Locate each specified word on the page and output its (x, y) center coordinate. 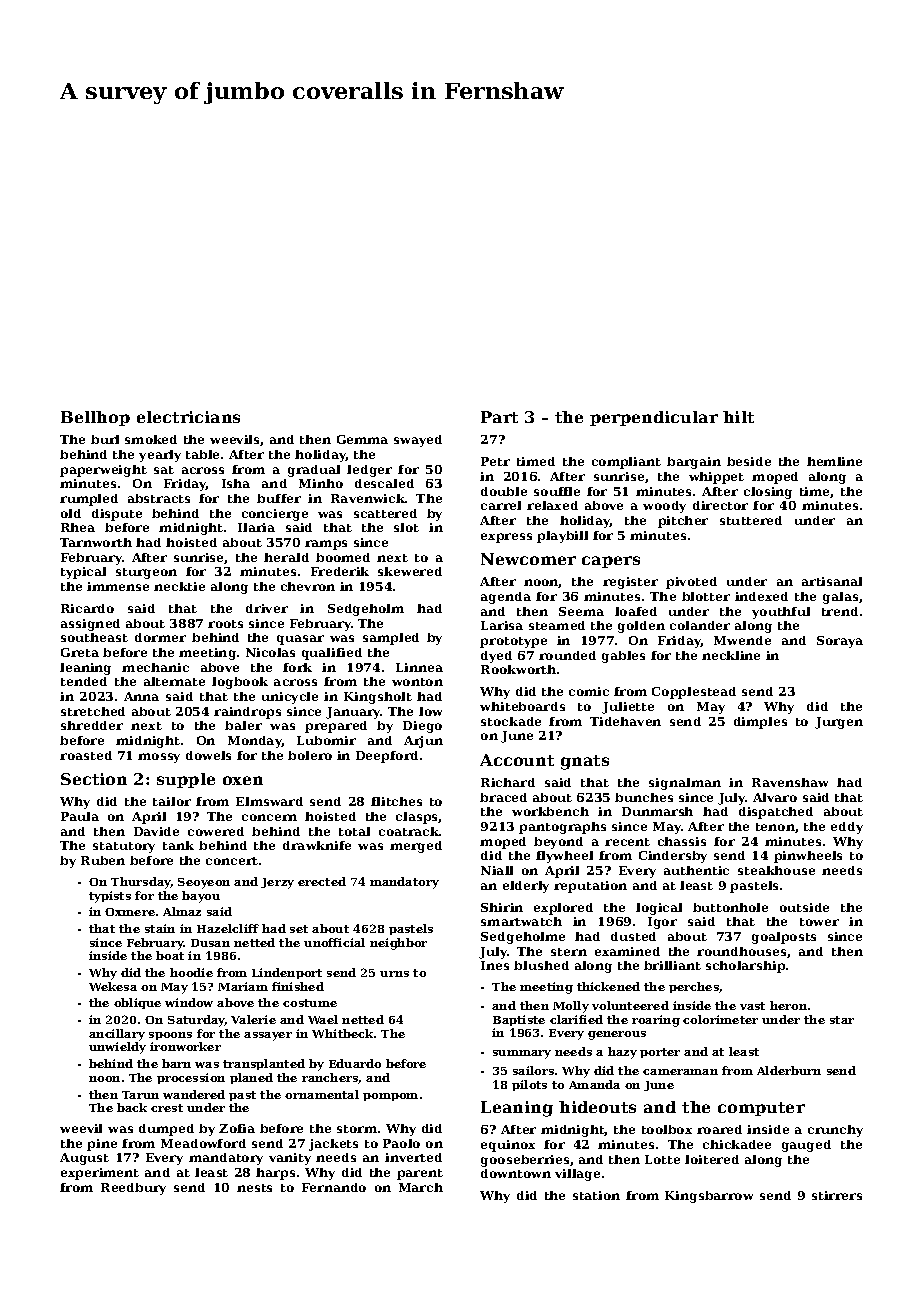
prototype (513, 642)
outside (804, 907)
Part (499, 417)
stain (160, 928)
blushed (541, 965)
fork (297, 667)
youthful (781, 613)
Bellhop (95, 418)
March (421, 1187)
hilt (738, 417)
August (84, 1159)
